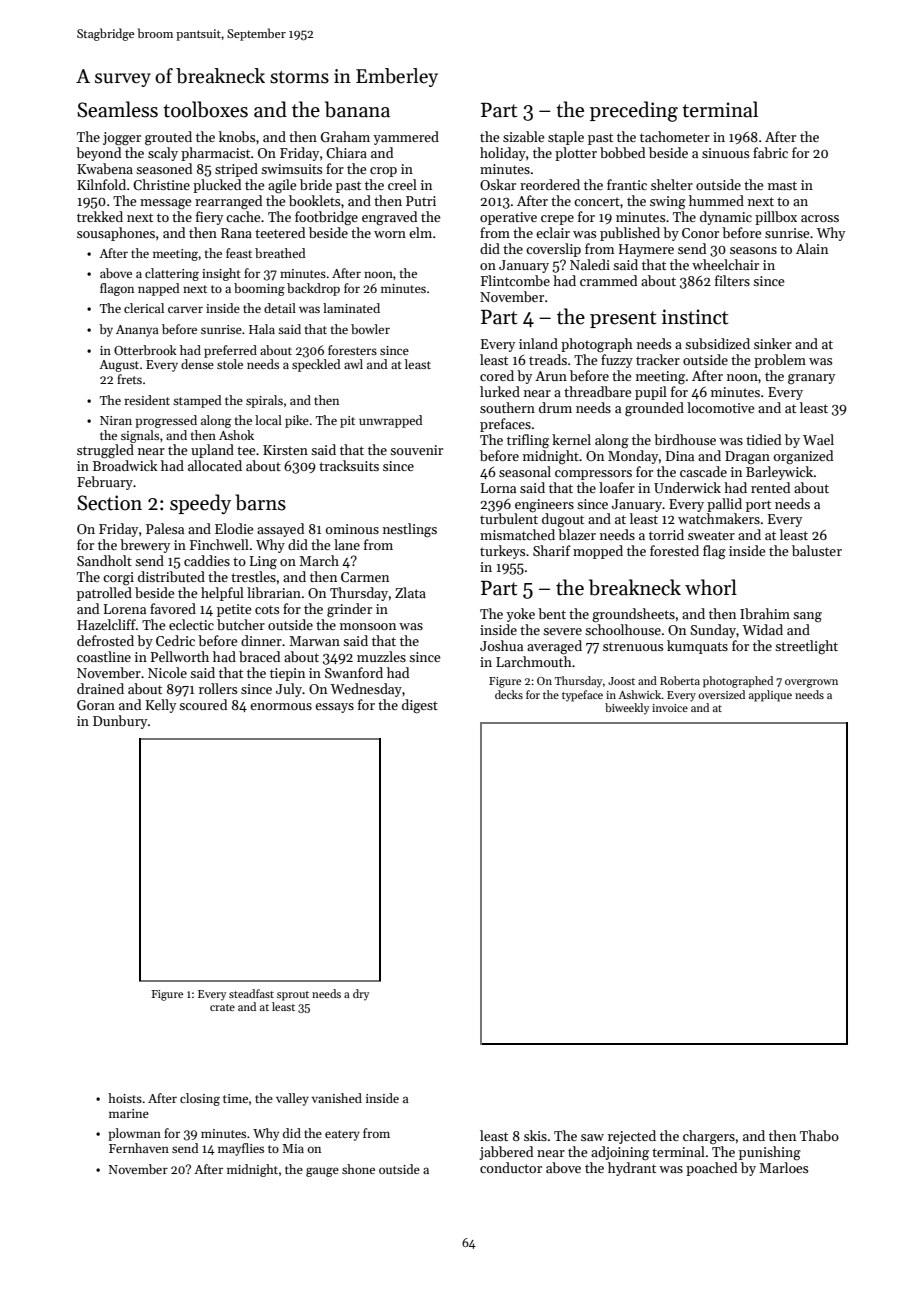 The width and height of the document is (924, 1314). I want to click on applique, so click(770, 696).
